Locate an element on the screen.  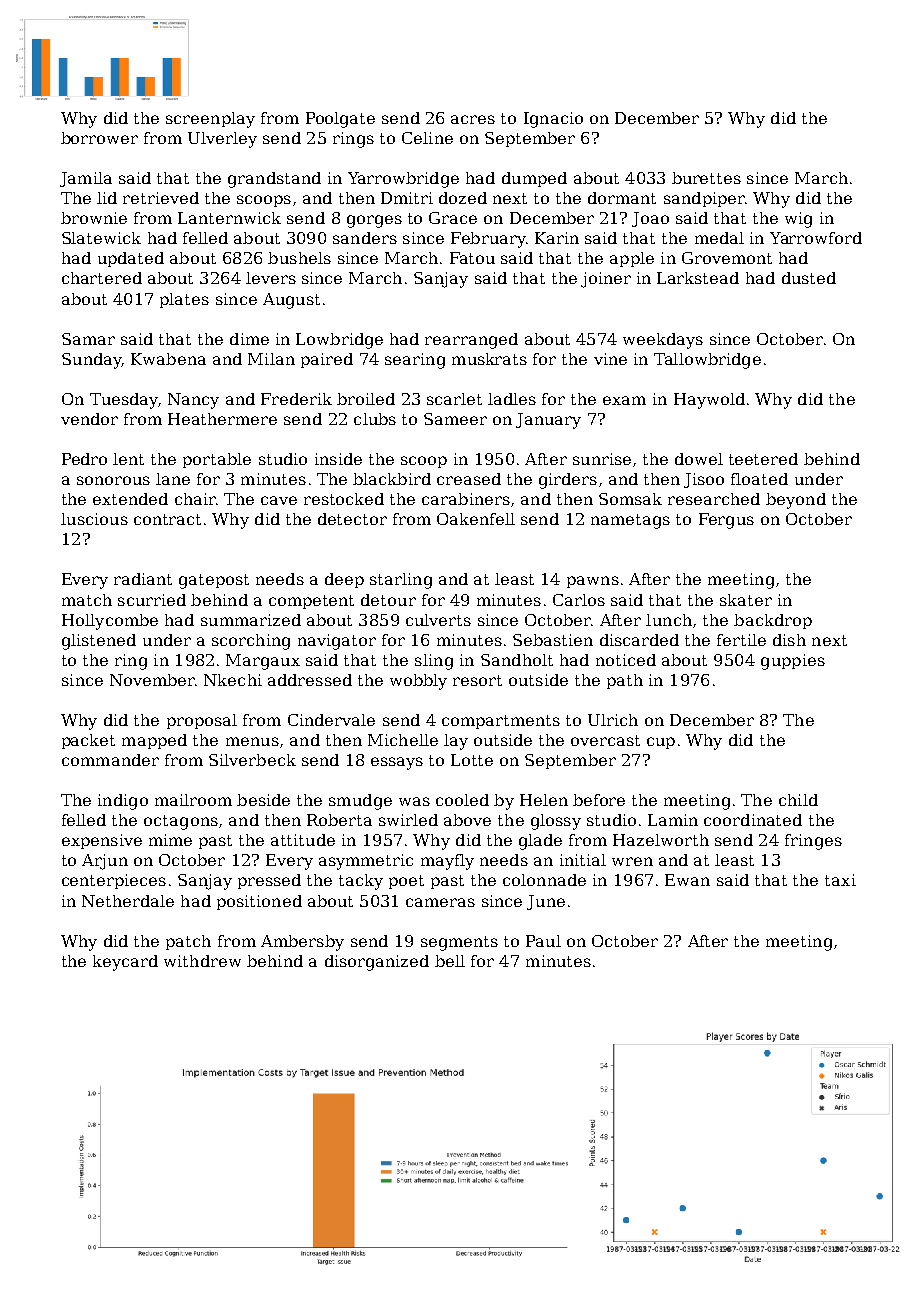
burettes is located at coordinates (706, 178).
